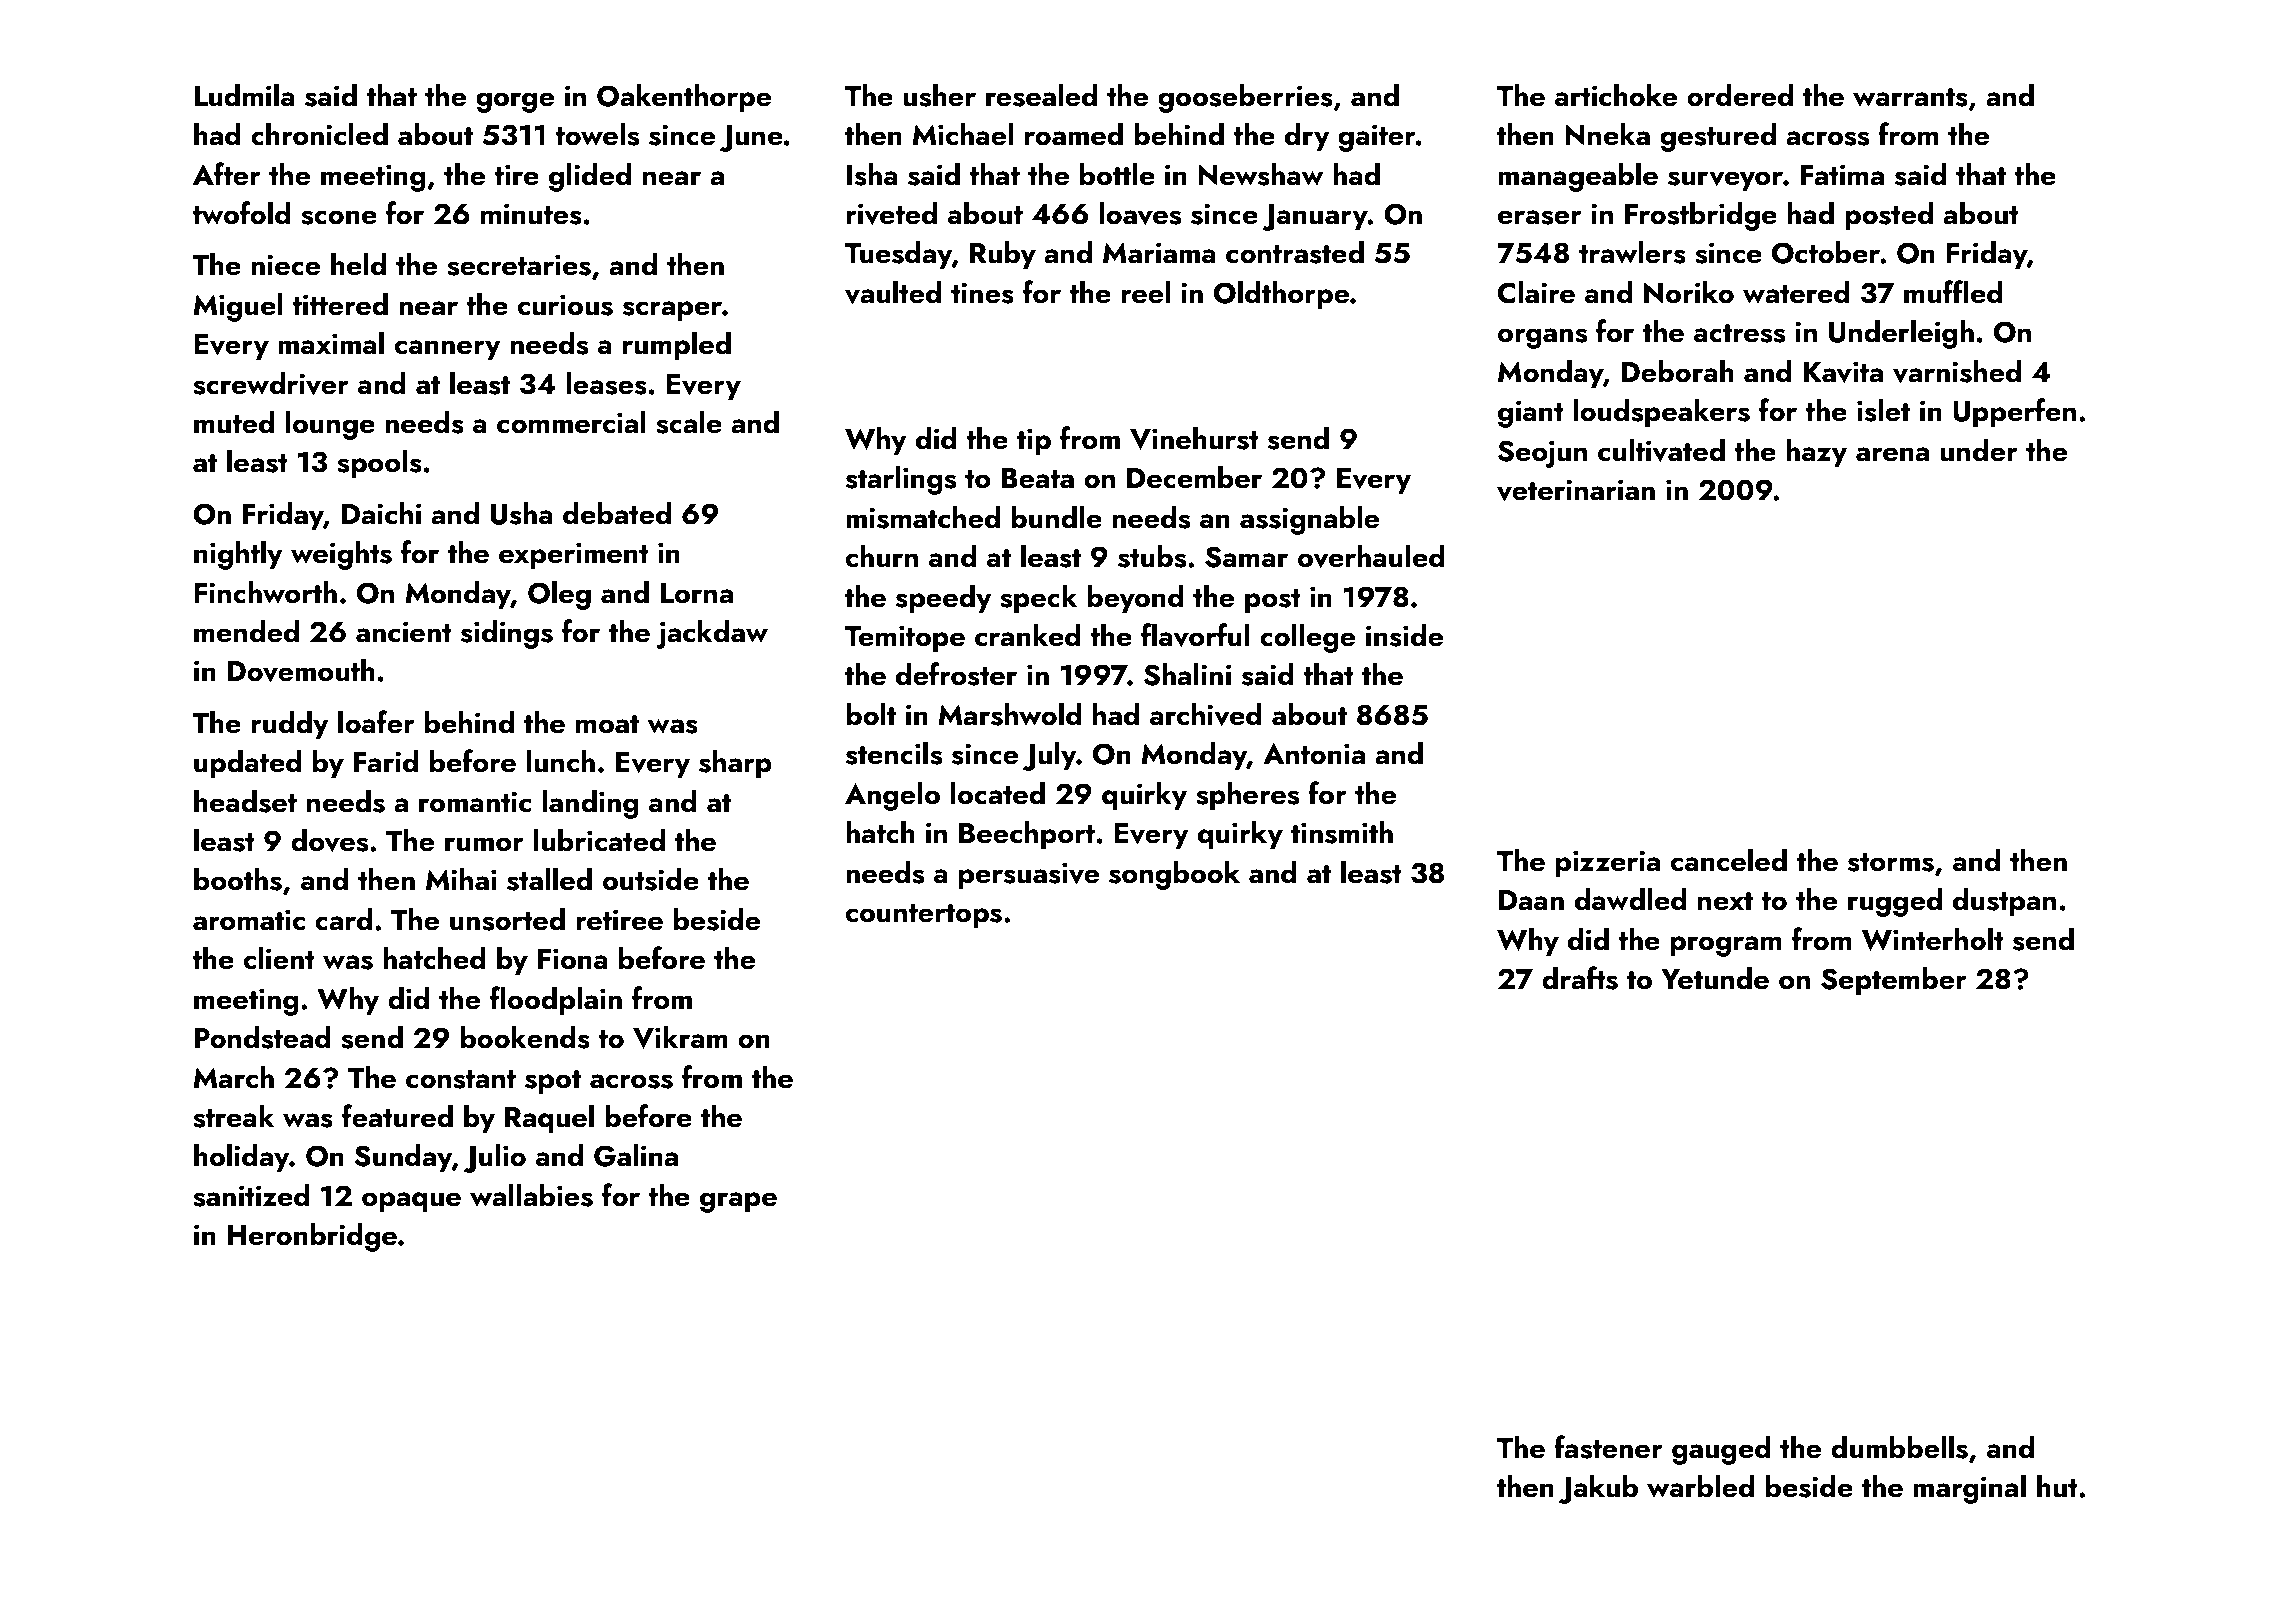 The width and height of the screenshot is (2292, 1620). Describe the element at coordinates (515, 102) in the screenshot. I see `gorge` at that location.
